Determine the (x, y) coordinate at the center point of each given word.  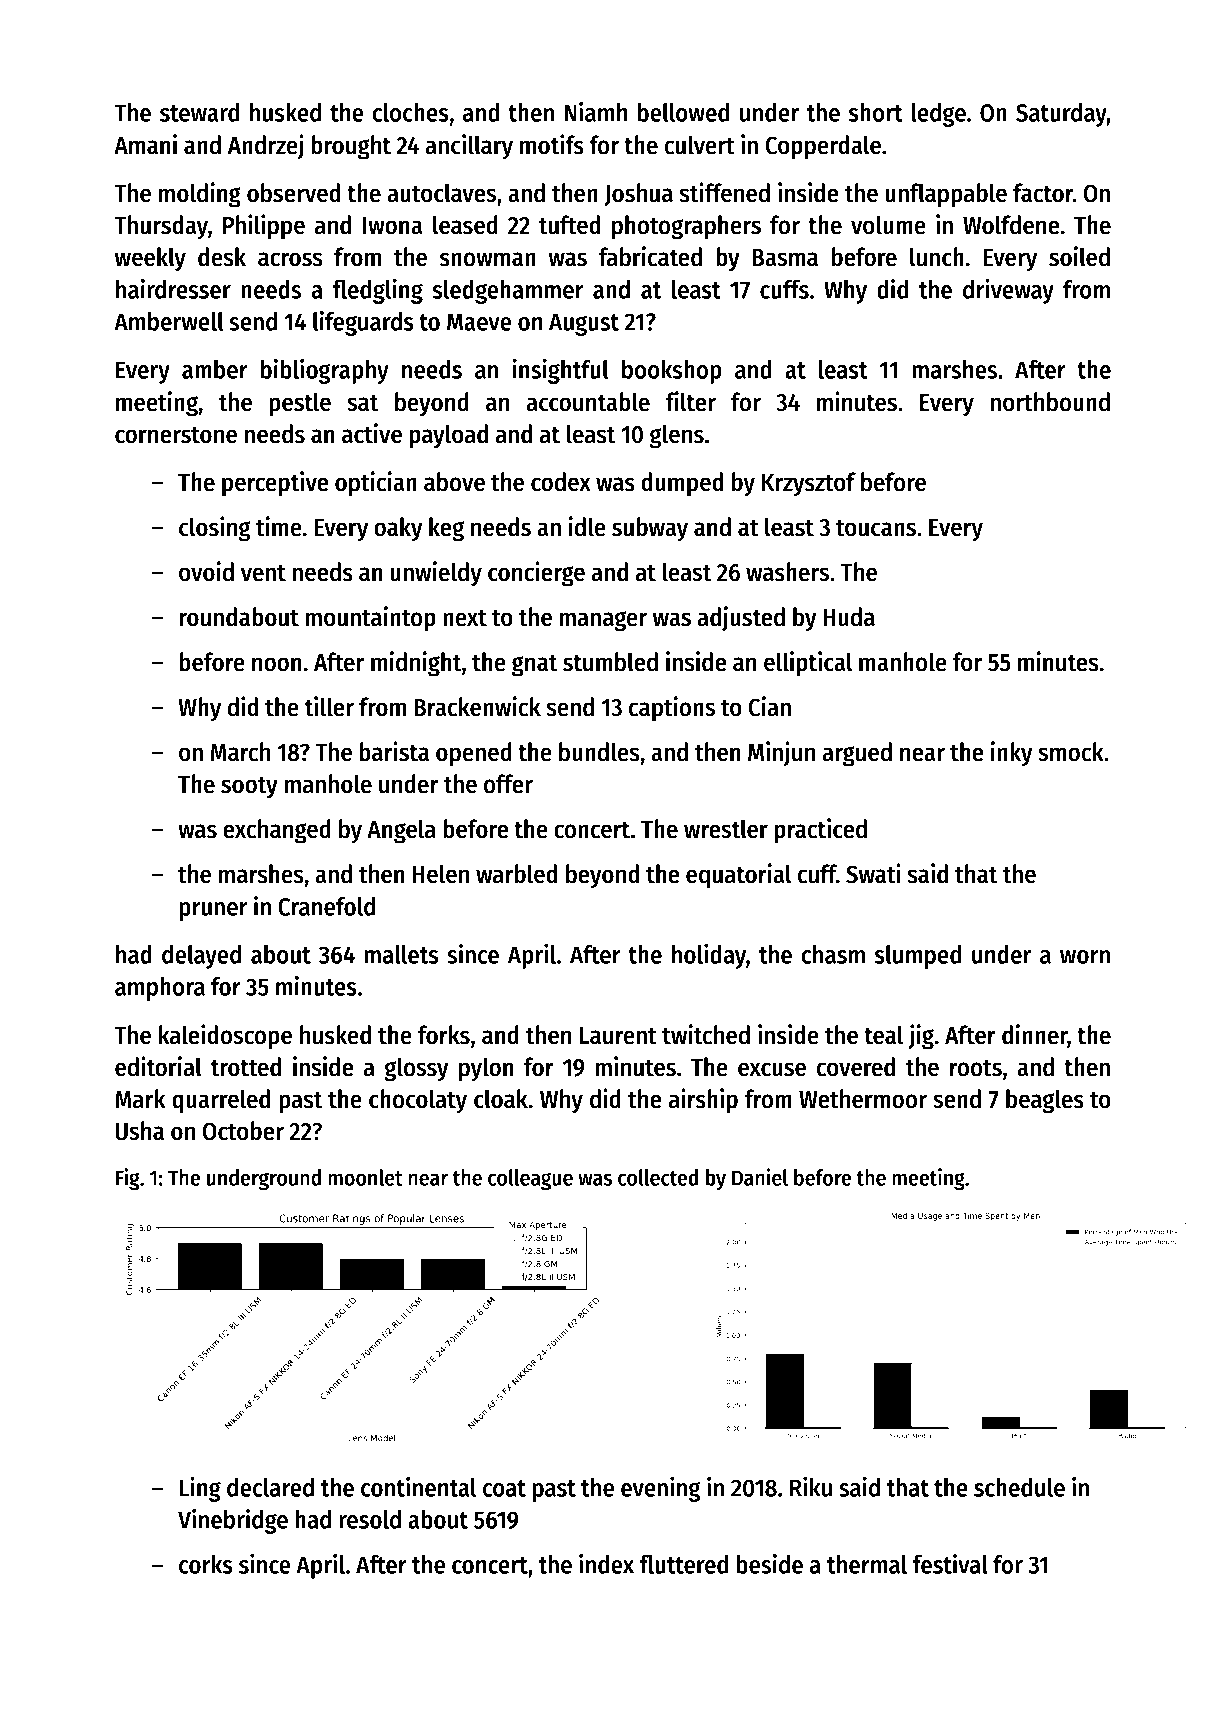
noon (277, 664)
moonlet (365, 1177)
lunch (937, 257)
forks (444, 1035)
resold (370, 1519)
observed (294, 193)
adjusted (741, 618)
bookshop (672, 372)
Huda (849, 617)
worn (1085, 957)
